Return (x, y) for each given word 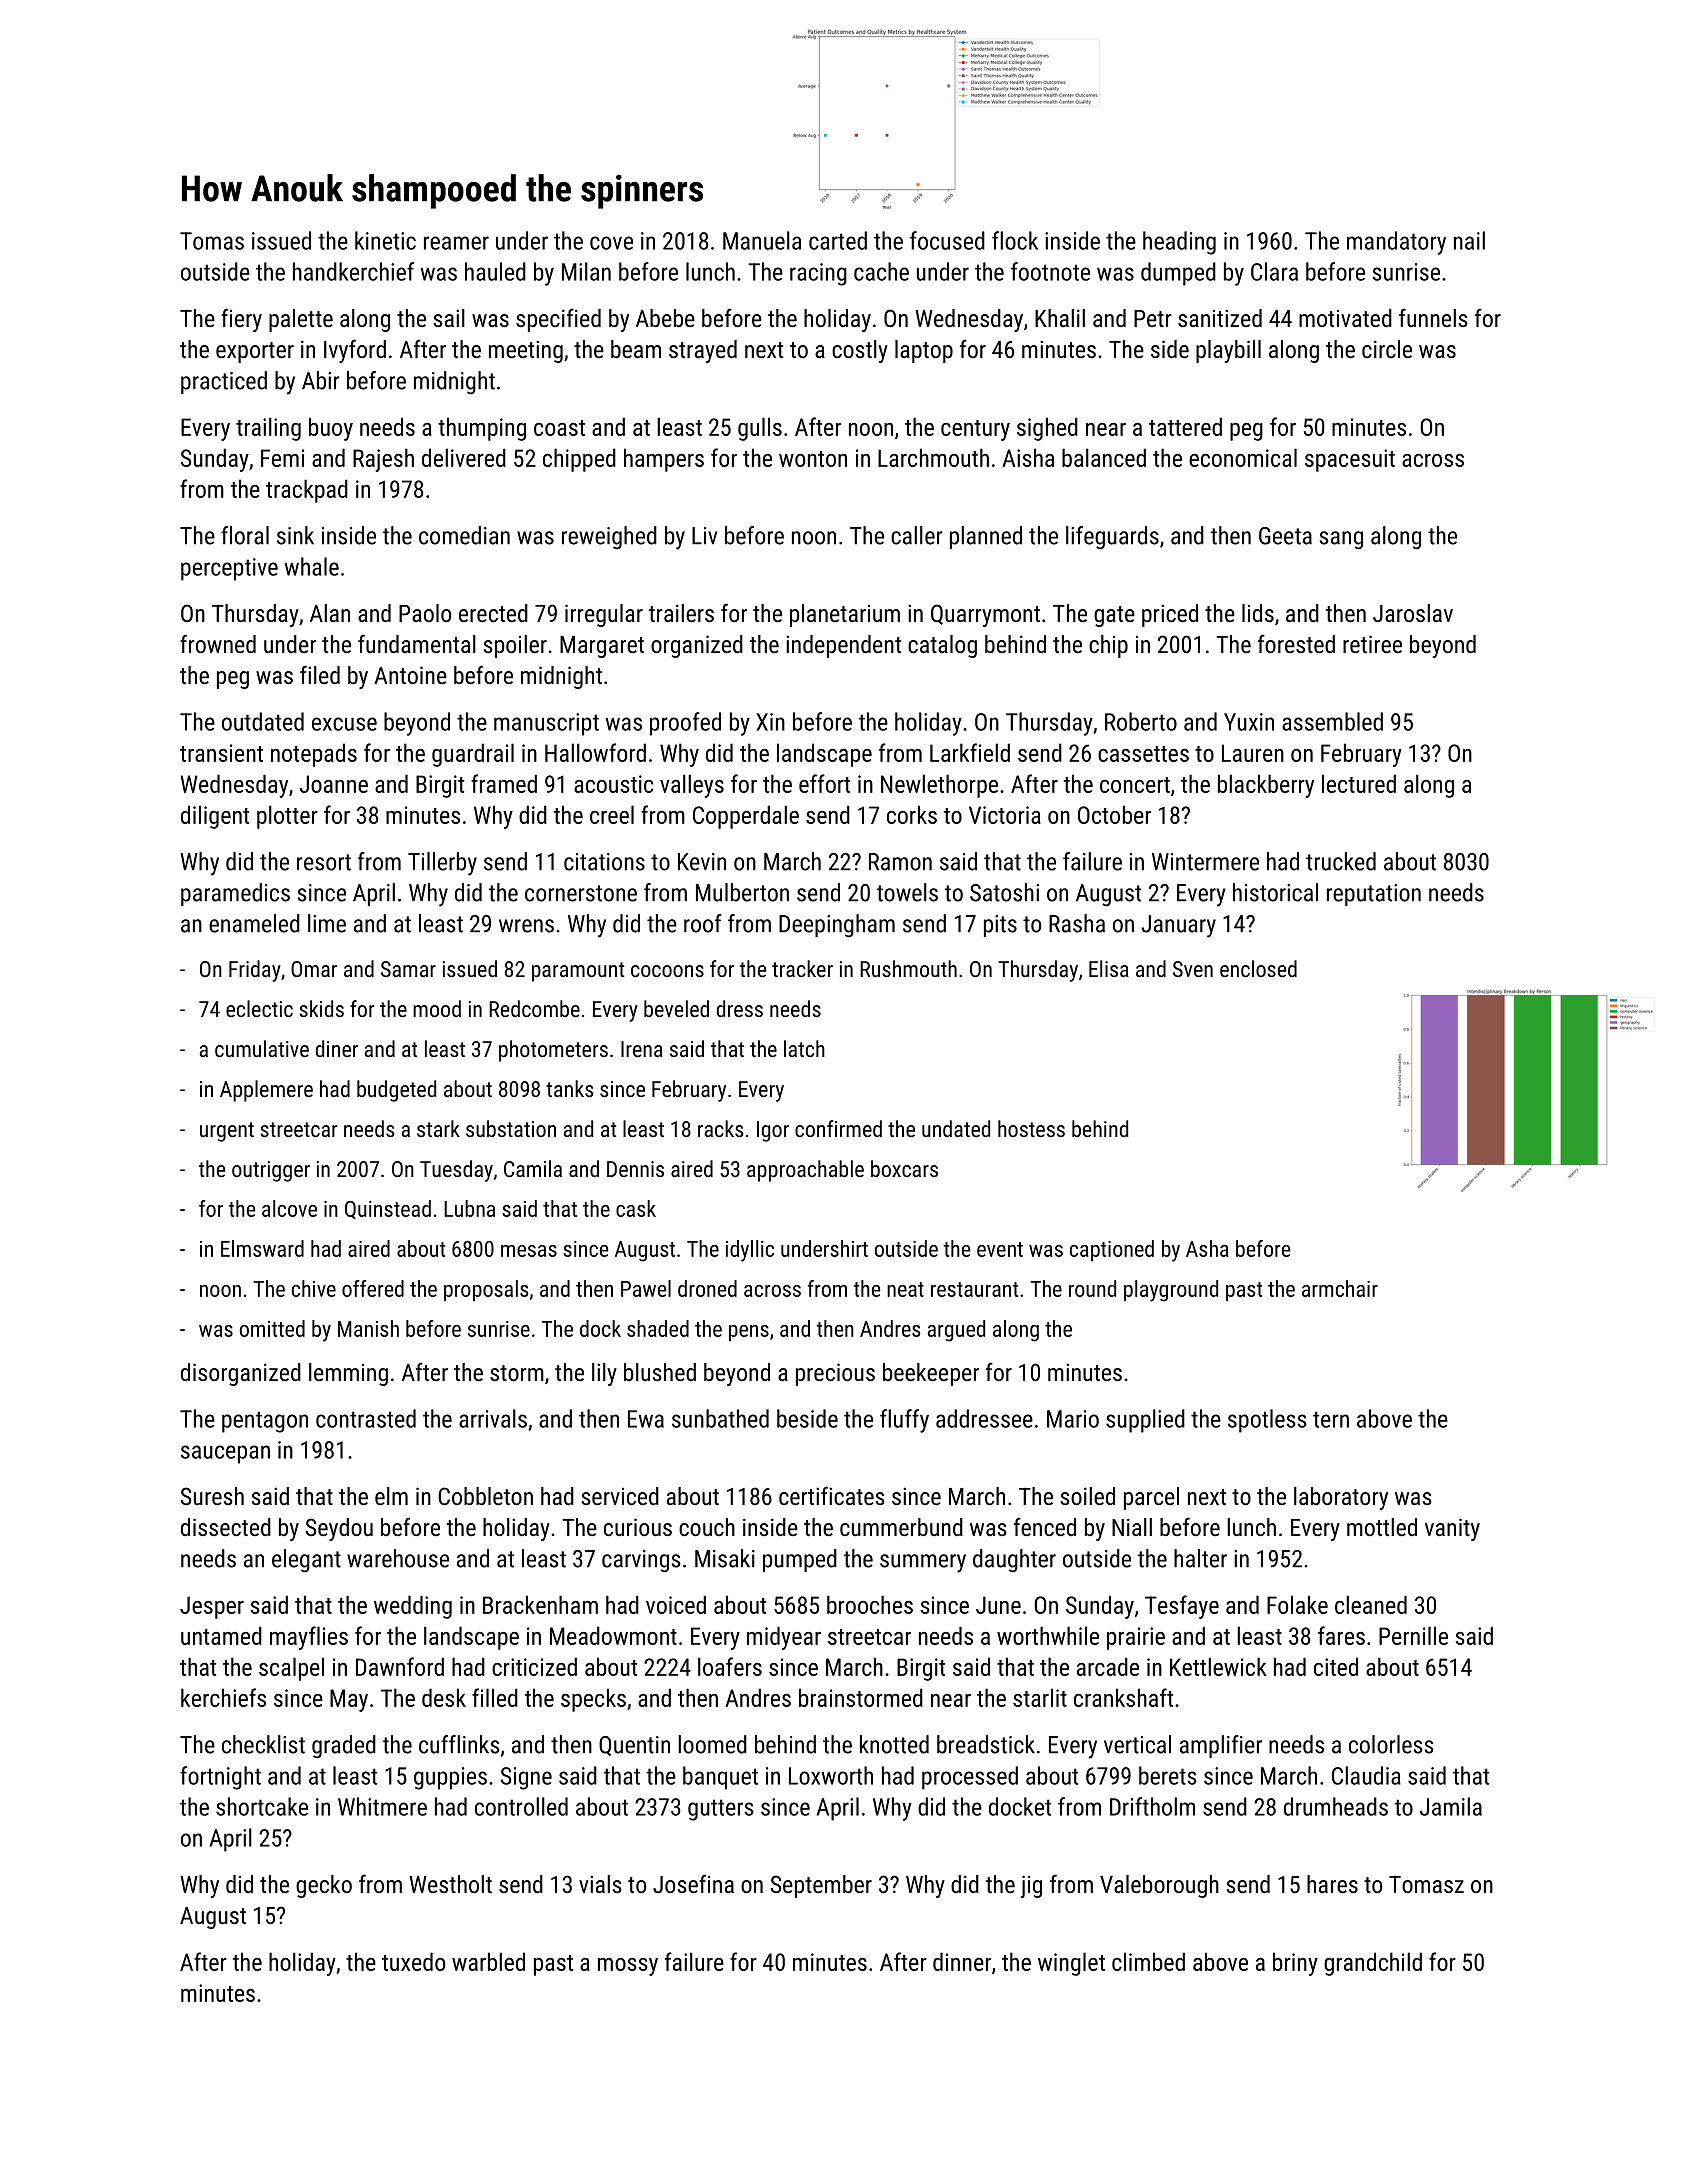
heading (1179, 243)
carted (838, 240)
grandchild (1373, 1964)
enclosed (1258, 968)
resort (324, 862)
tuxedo (413, 1961)
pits (1000, 926)
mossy (628, 1967)
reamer (456, 243)
